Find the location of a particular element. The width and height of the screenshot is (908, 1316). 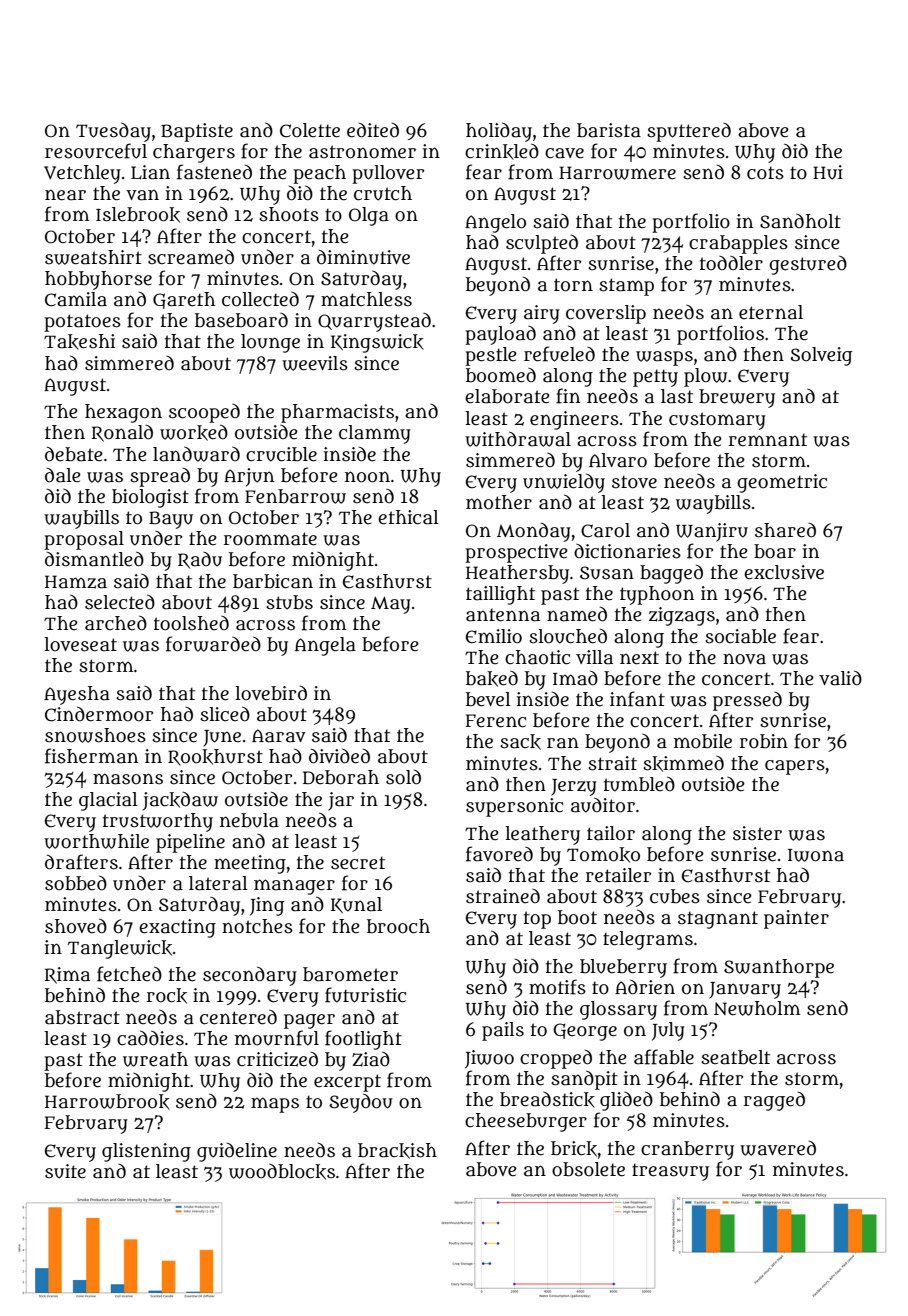

stubs is located at coordinates (289, 602).
